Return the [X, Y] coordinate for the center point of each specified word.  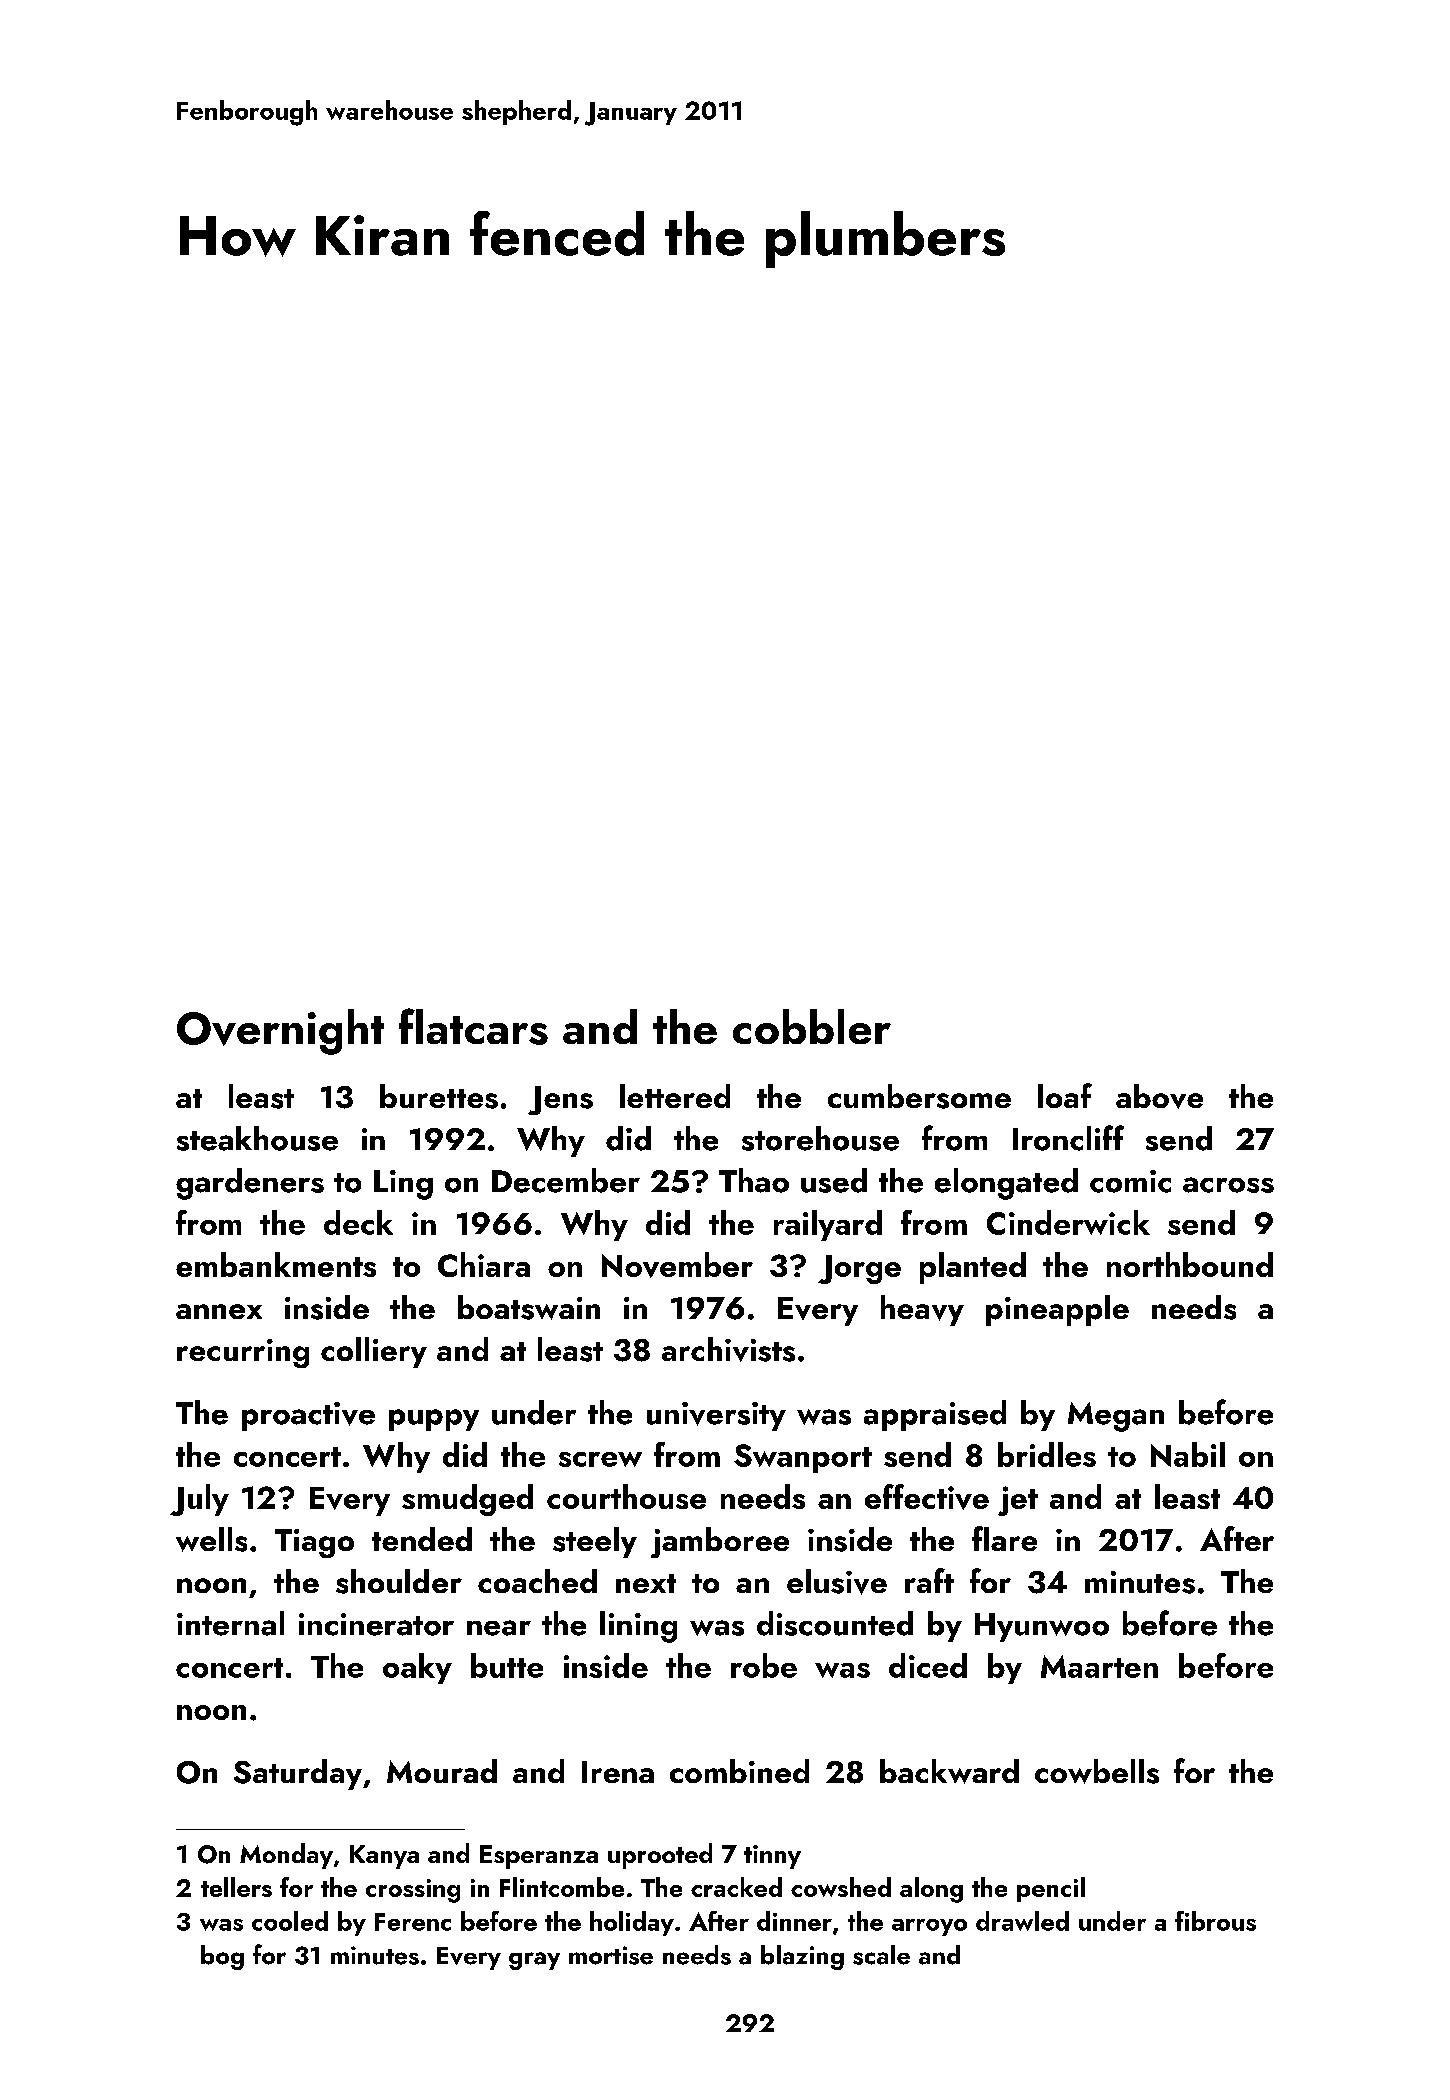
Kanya [384, 1857]
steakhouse [257, 1138]
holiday [632, 1923]
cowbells [1097, 1771]
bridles [1047, 1454]
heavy [922, 1310]
